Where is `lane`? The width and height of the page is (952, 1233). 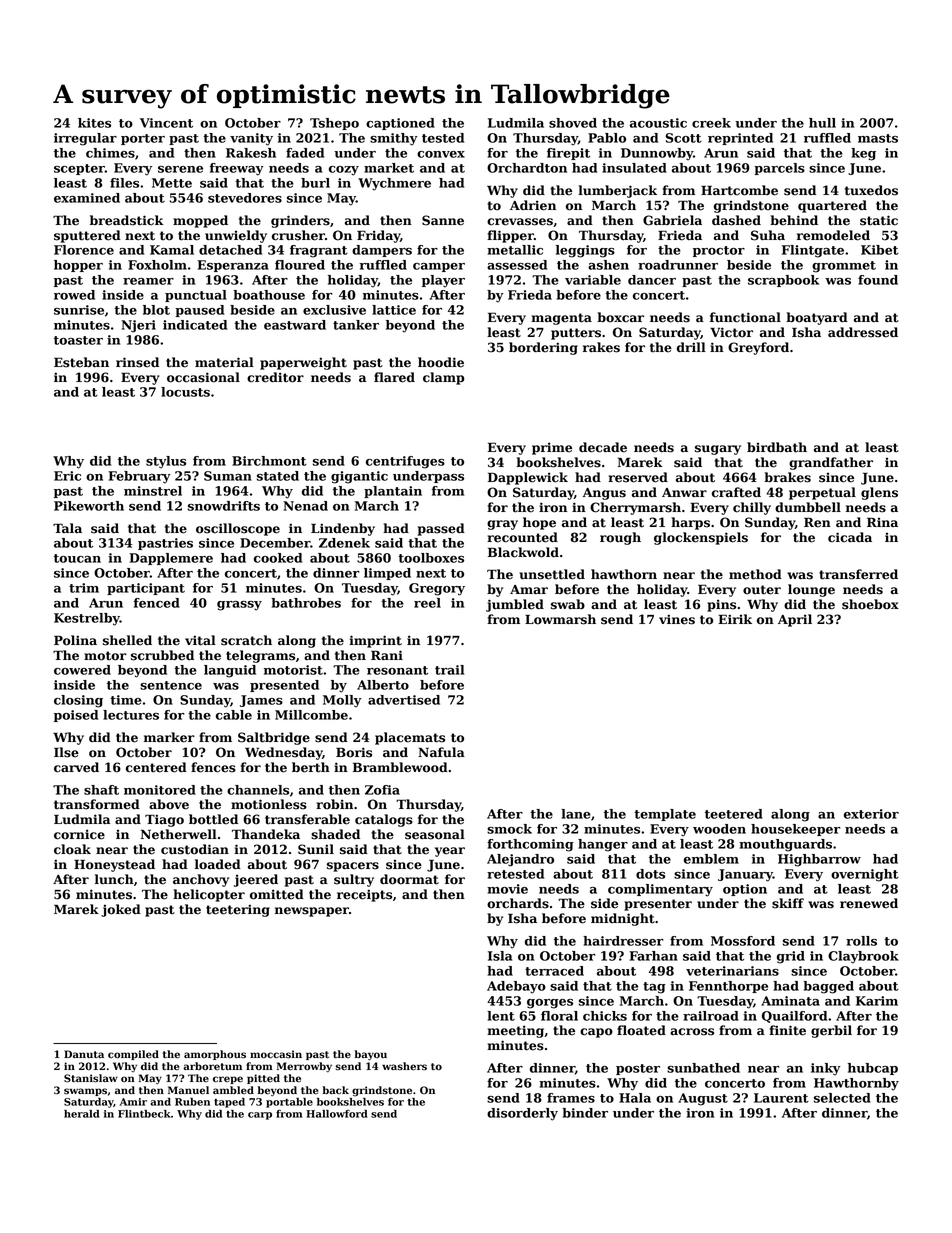
lane is located at coordinates (576, 814).
